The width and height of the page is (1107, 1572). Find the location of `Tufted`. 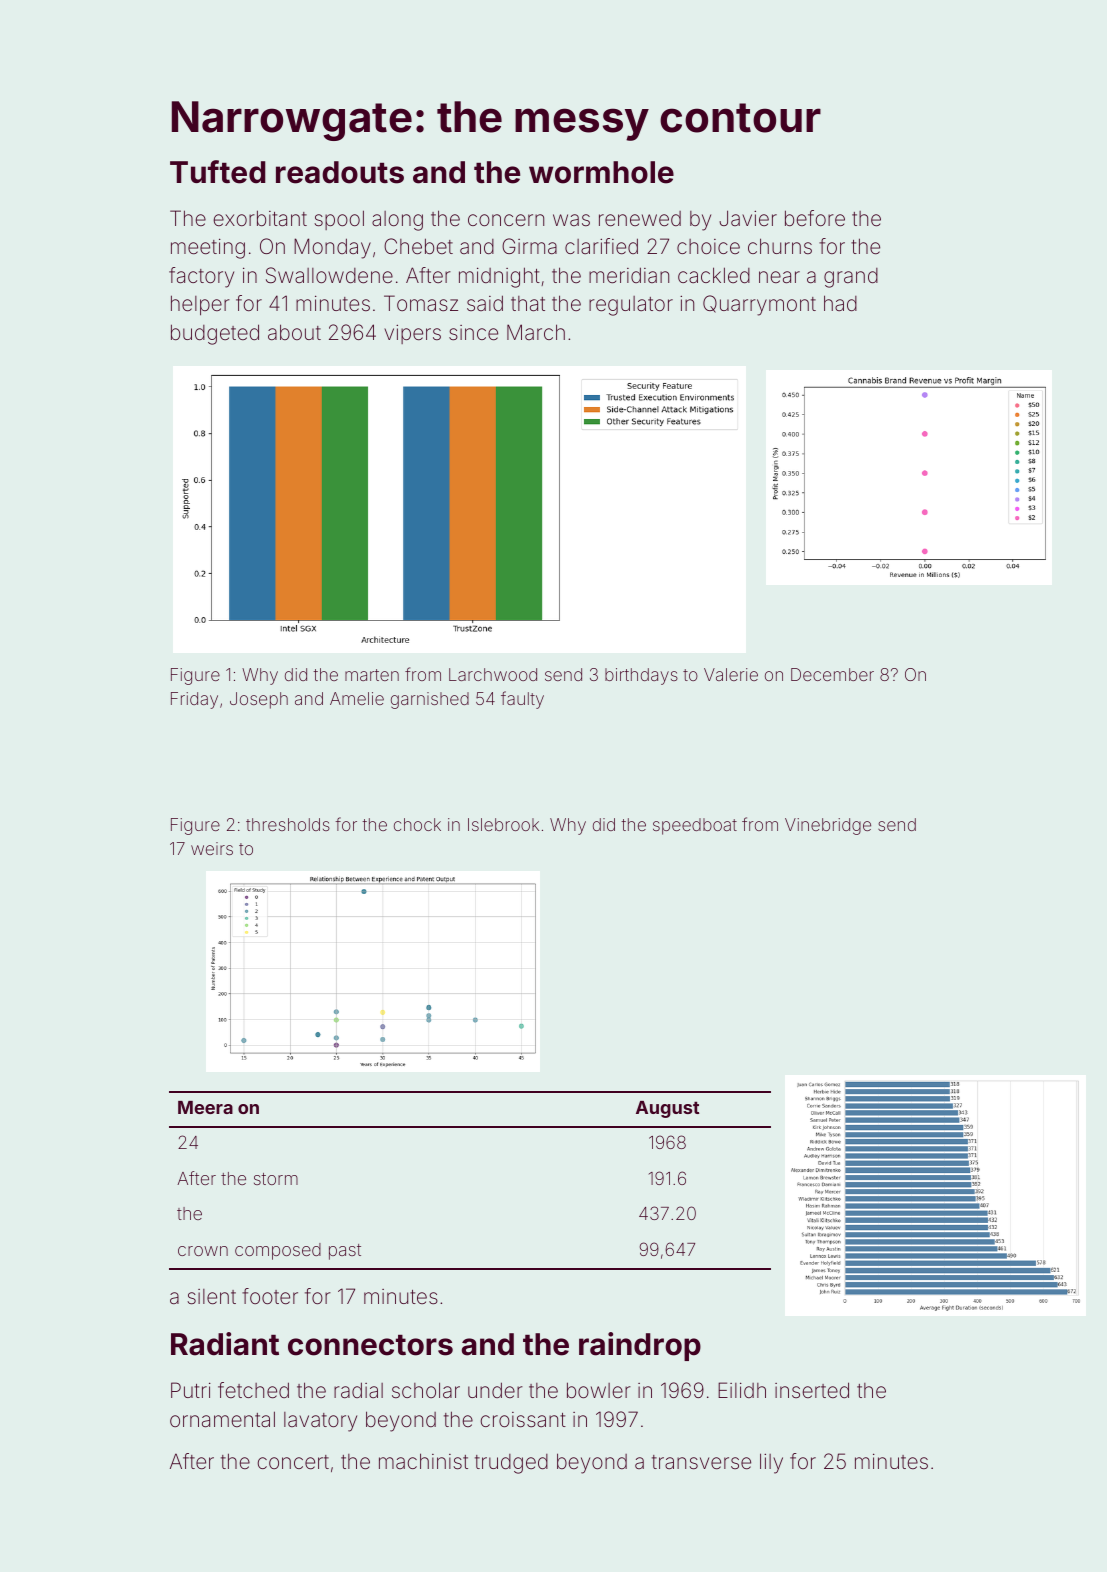

Tufted is located at coordinates (218, 172).
